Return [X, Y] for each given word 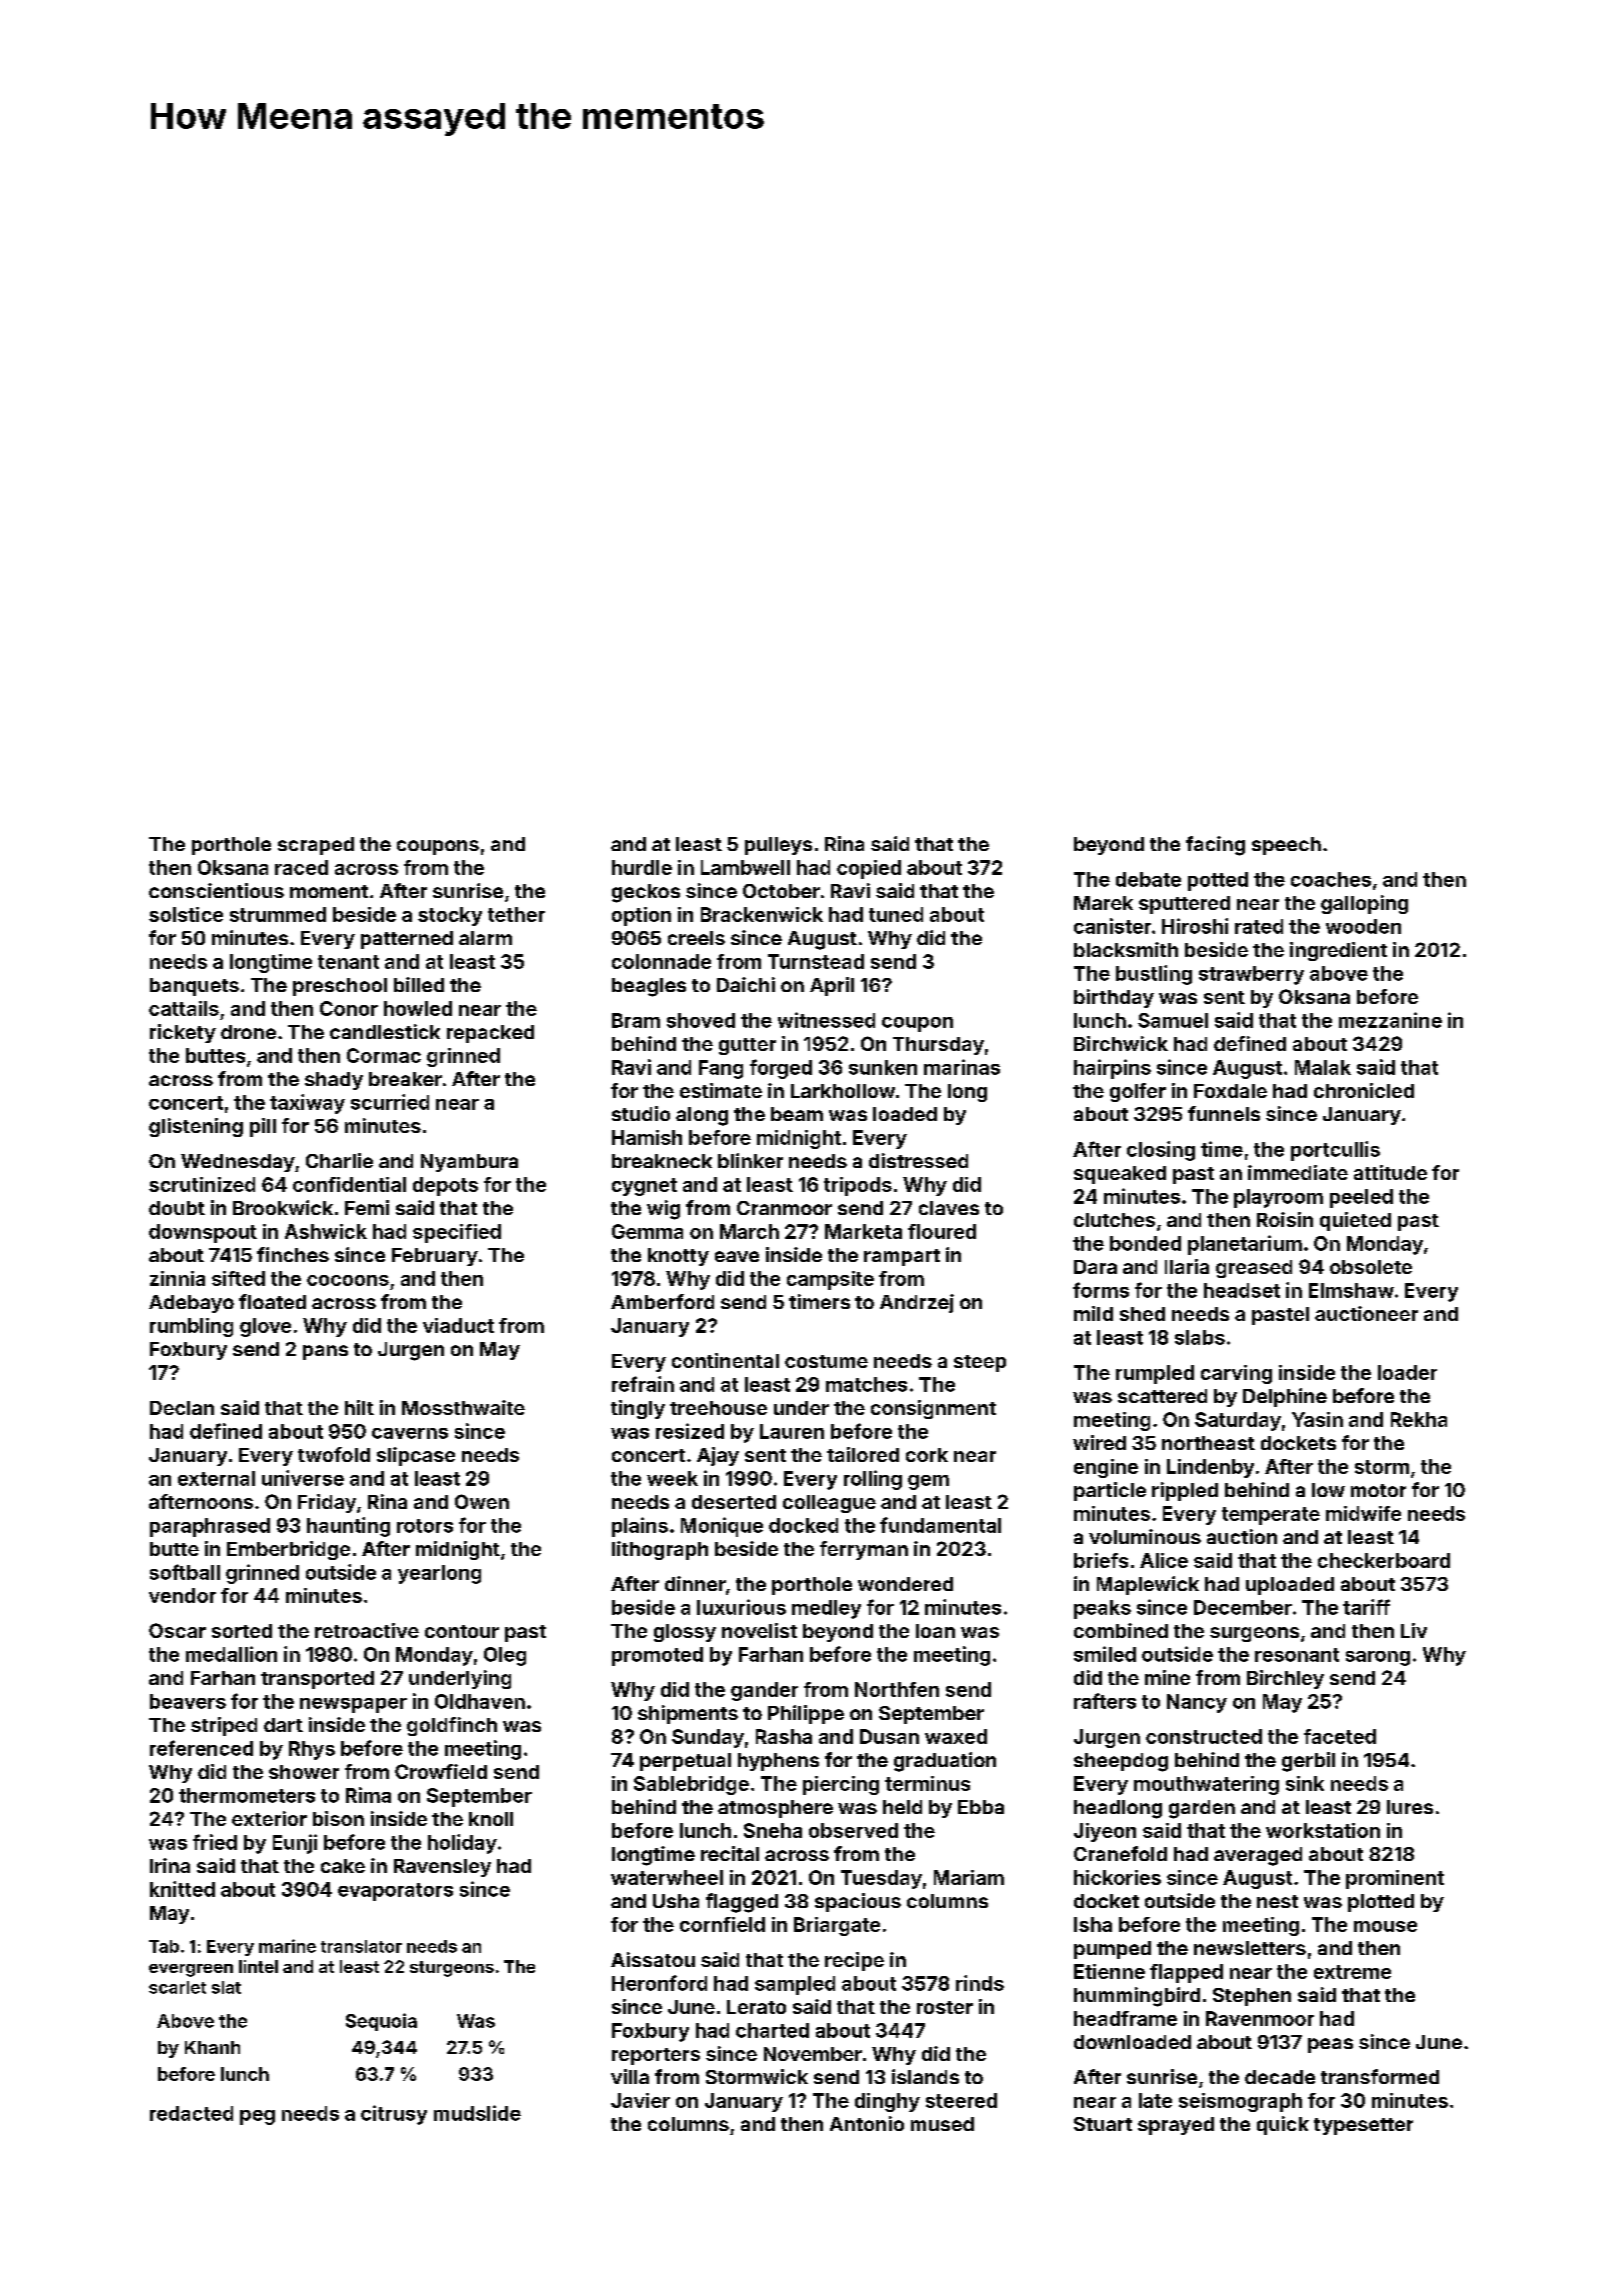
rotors [425, 1526]
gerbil [1308, 1762]
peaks [1102, 1609]
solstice [186, 914]
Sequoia [381, 2022]
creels [696, 938]
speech [1286, 846]
